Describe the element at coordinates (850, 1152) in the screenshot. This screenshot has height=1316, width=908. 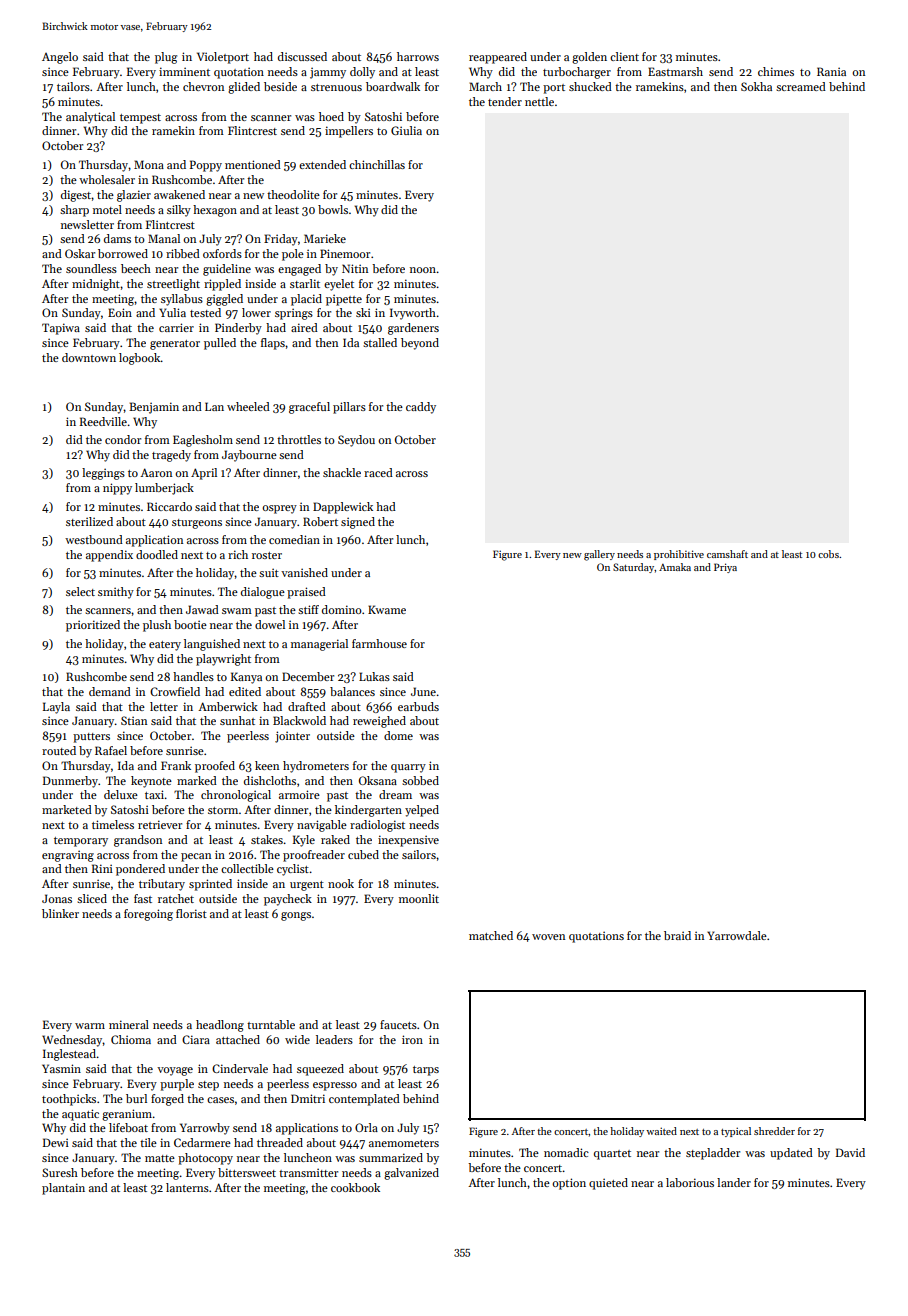
I see `David` at that location.
